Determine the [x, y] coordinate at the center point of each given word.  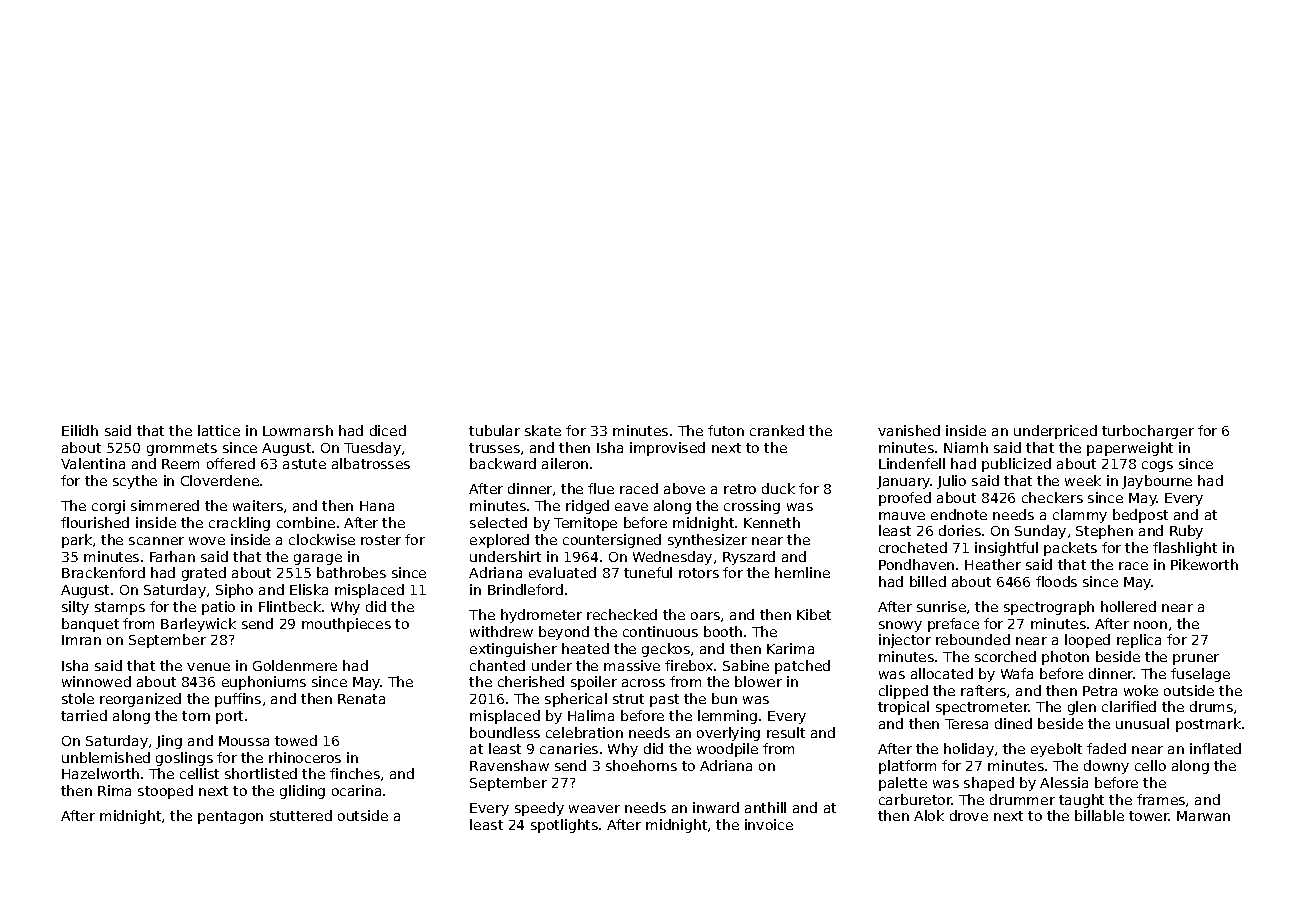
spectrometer [982, 708]
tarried [84, 715]
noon [1150, 625]
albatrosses [371, 463]
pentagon [230, 817]
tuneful [648, 572]
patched [802, 667]
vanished [909, 430]
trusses [494, 448]
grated [204, 574]
